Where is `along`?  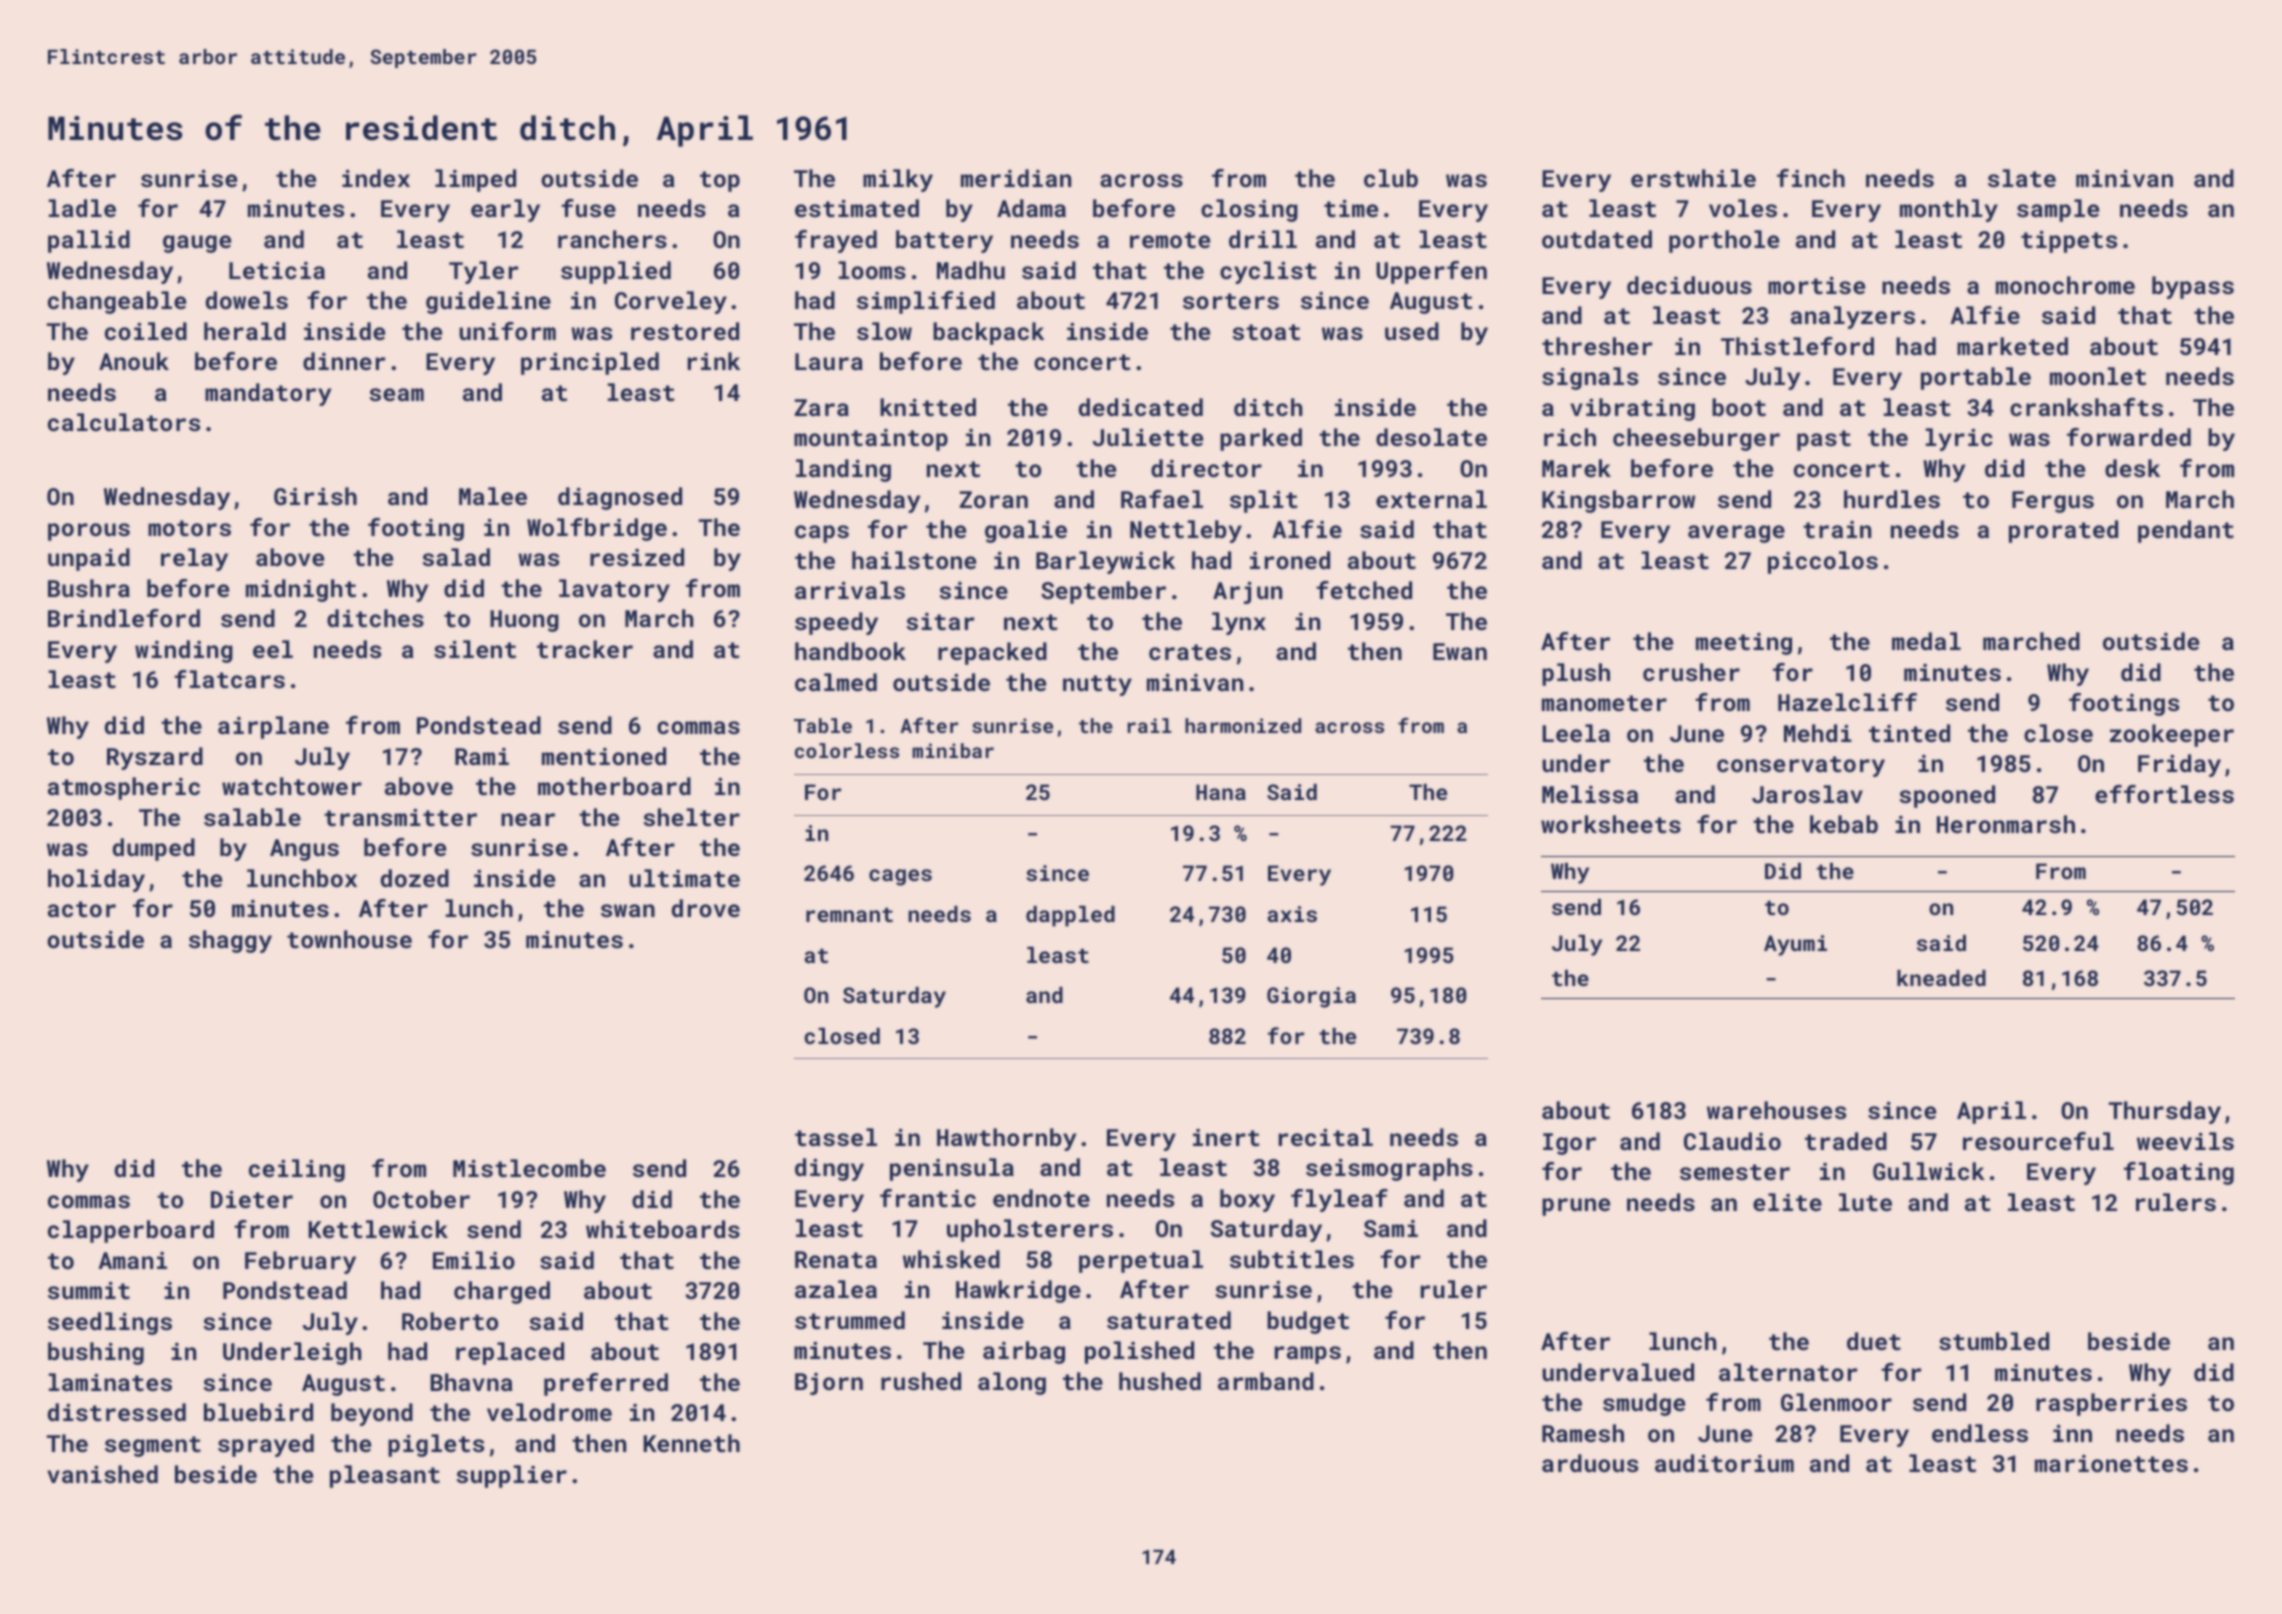
along is located at coordinates (1012, 1383).
